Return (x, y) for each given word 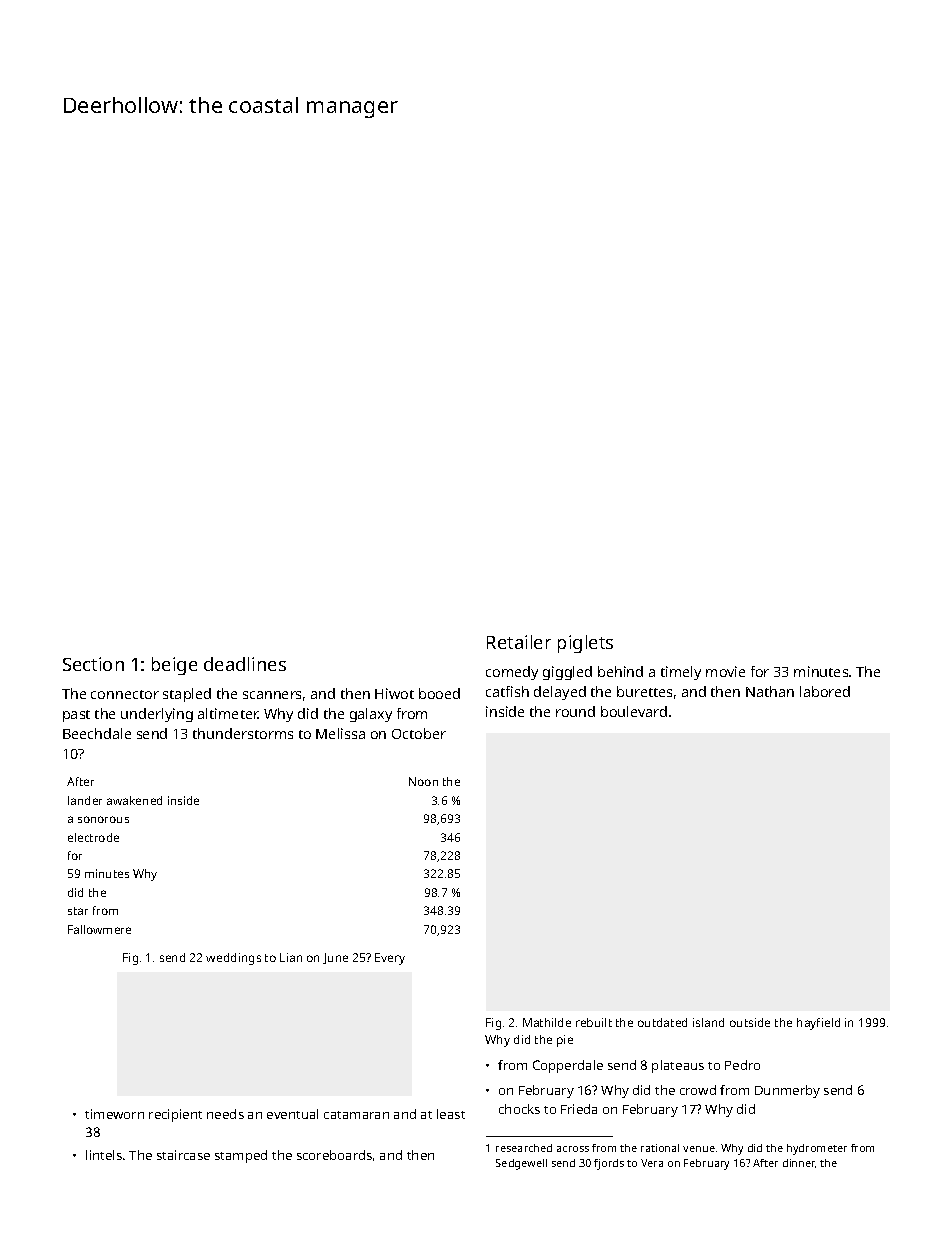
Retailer (519, 642)
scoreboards (334, 1155)
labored (825, 691)
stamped (241, 1156)
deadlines (245, 664)
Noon (423, 781)
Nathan (770, 691)
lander (85, 800)
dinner (799, 1163)
